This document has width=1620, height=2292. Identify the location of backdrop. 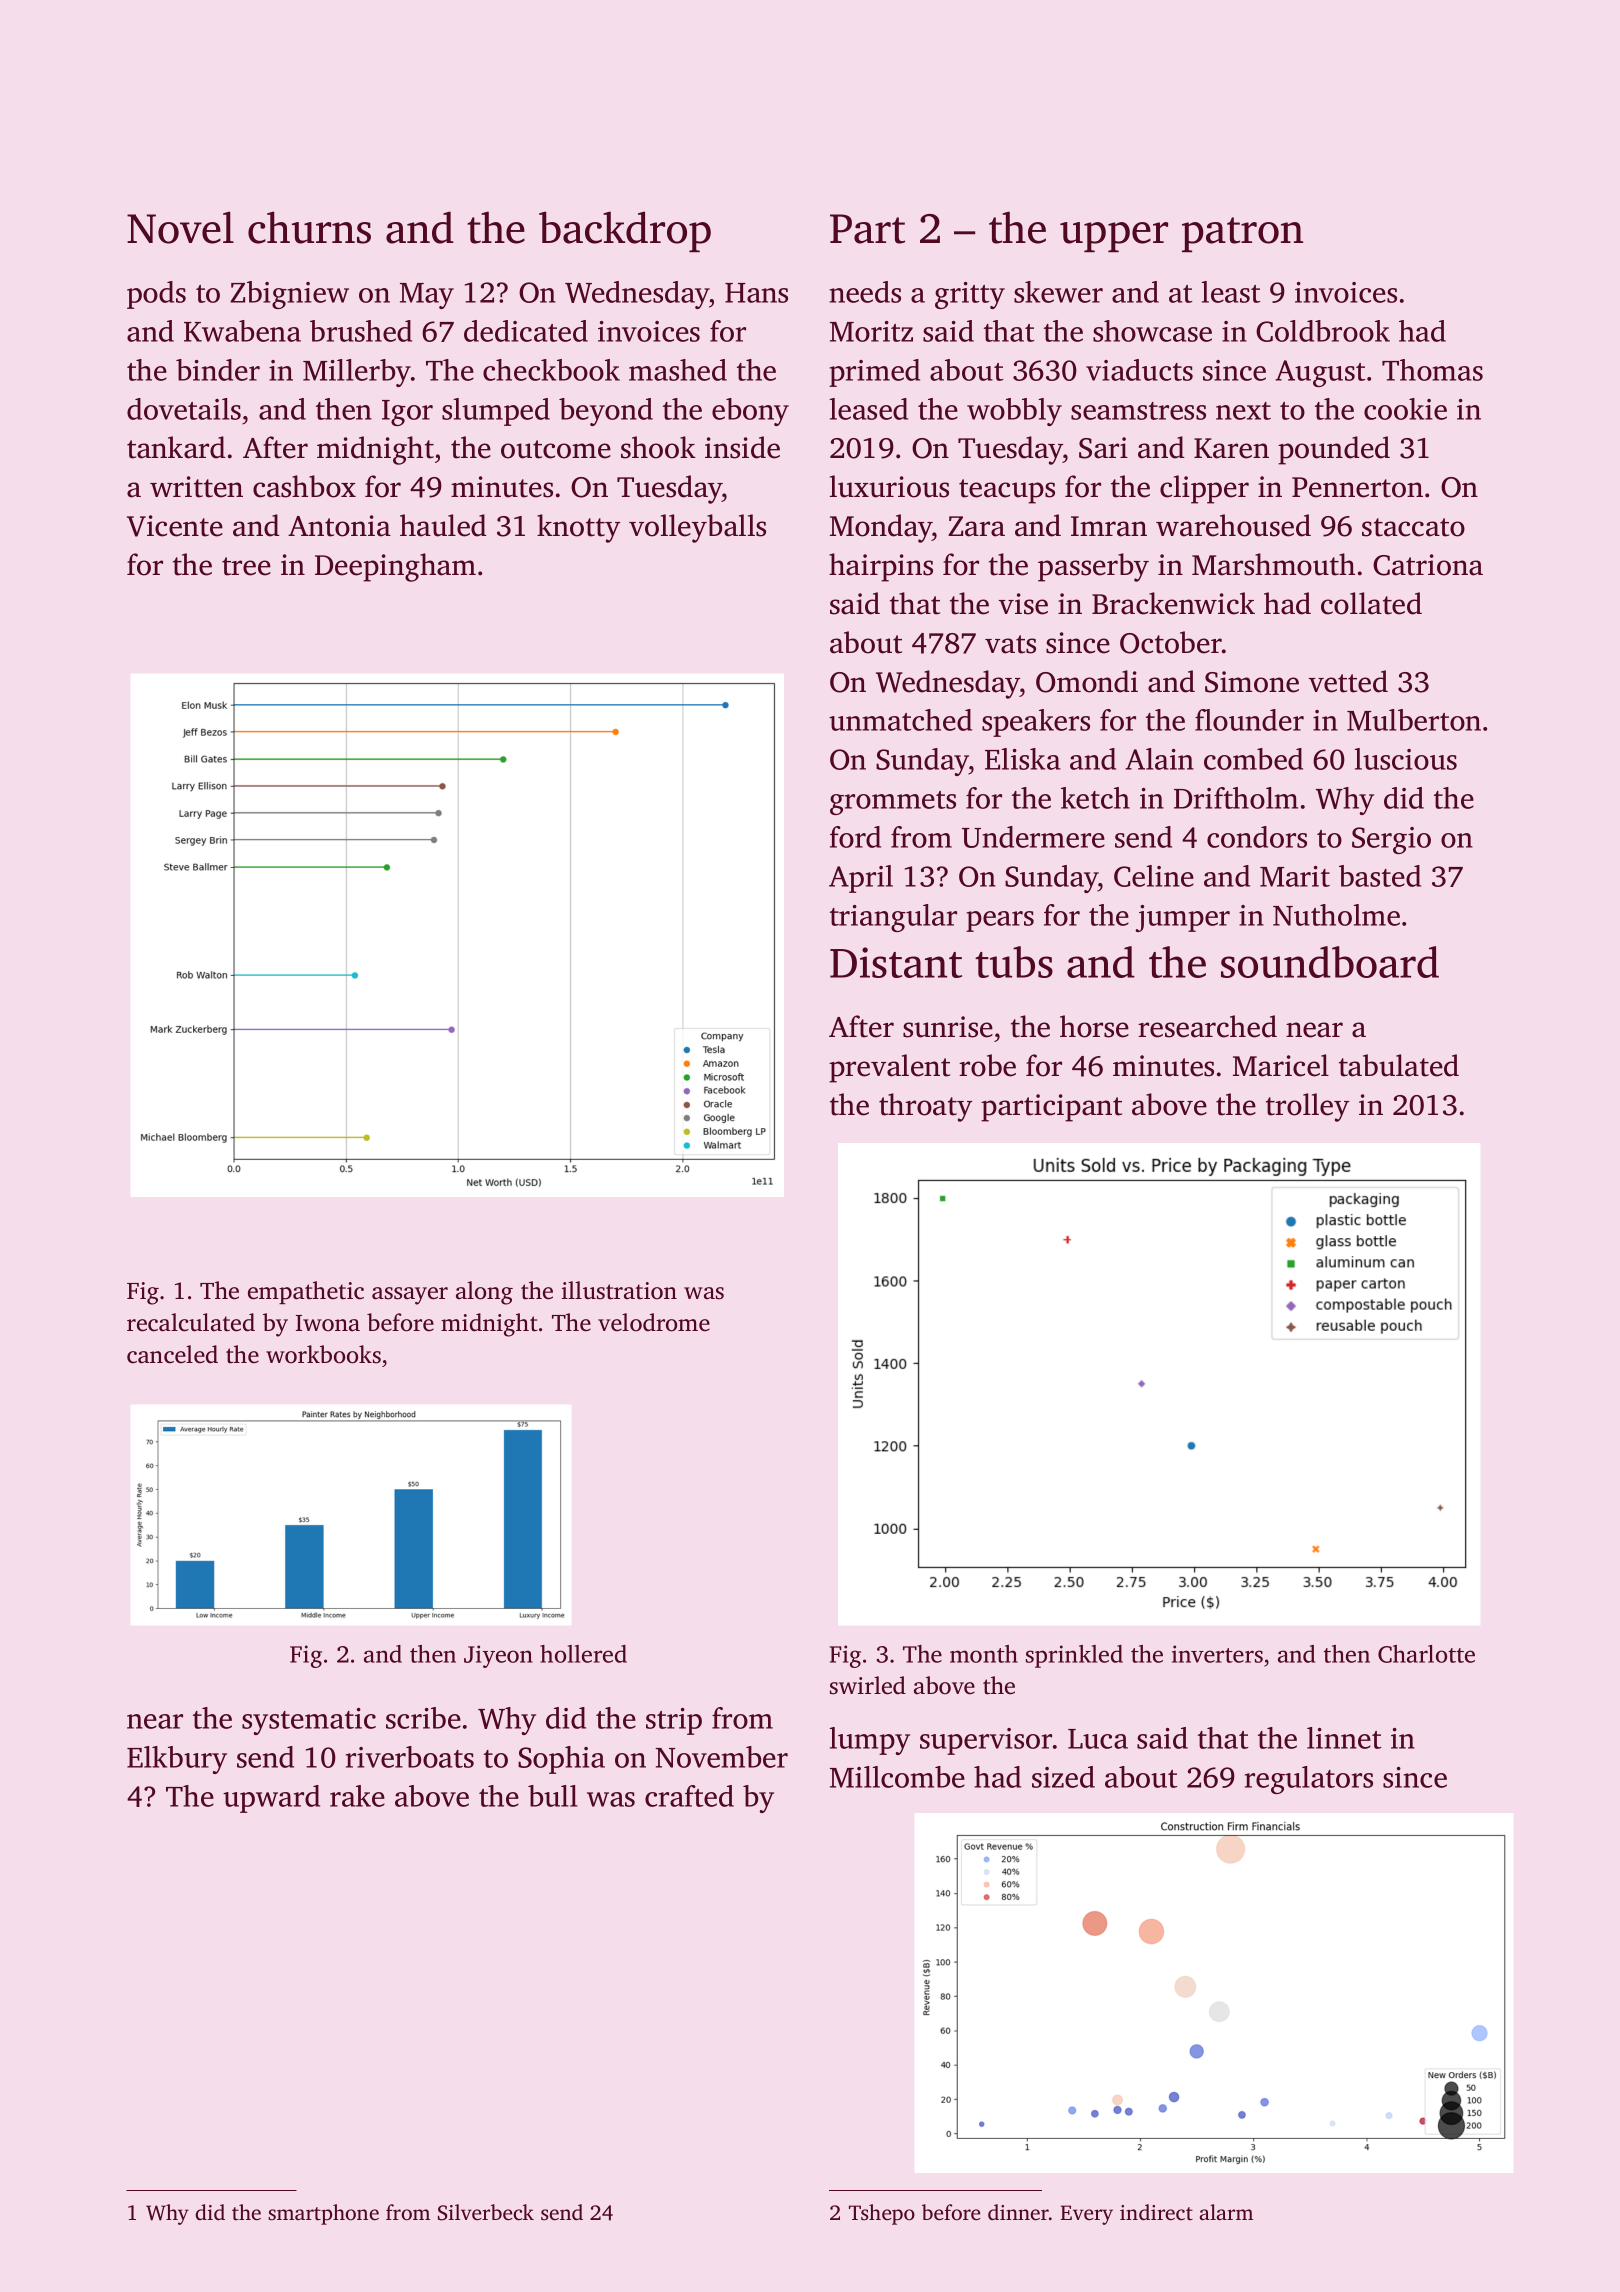
(625, 231).
